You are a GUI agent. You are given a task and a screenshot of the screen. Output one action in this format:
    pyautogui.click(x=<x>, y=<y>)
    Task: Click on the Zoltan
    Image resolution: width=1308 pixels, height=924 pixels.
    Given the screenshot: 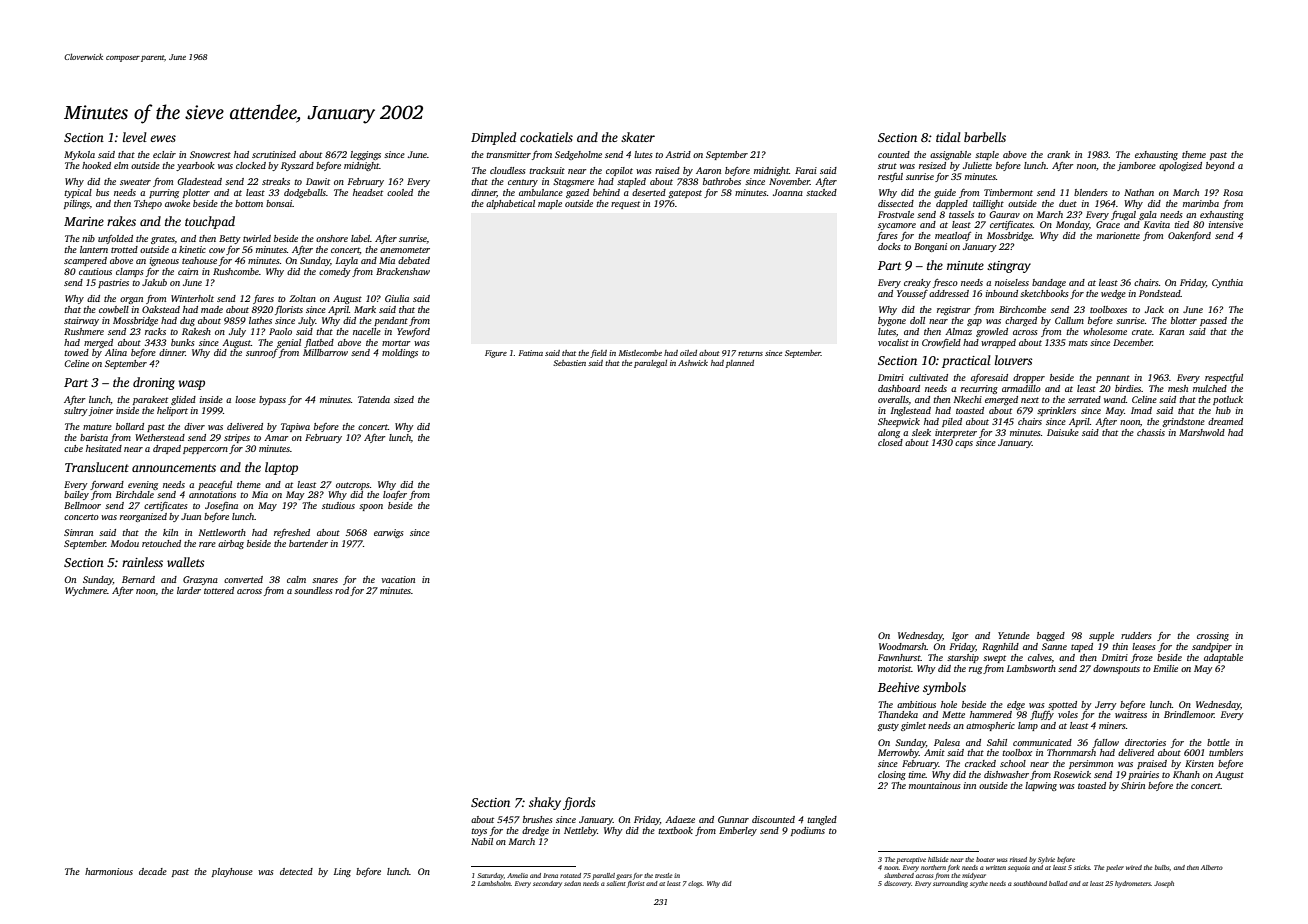 What is the action you would take?
    pyautogui.click(x=302, y=298)
